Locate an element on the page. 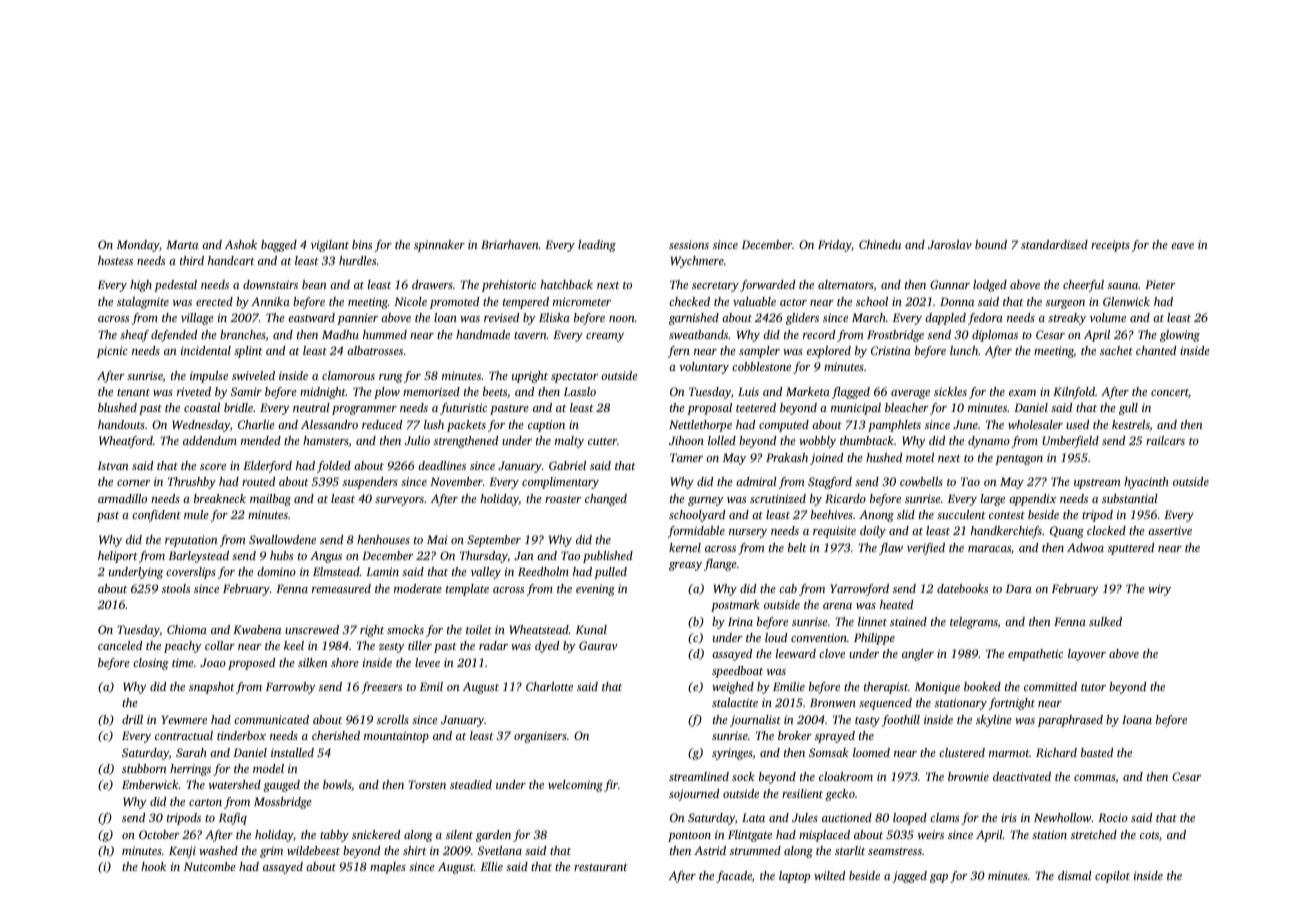 This image has height=924, width=1308. bagged is located at coordinates (279, 246).
